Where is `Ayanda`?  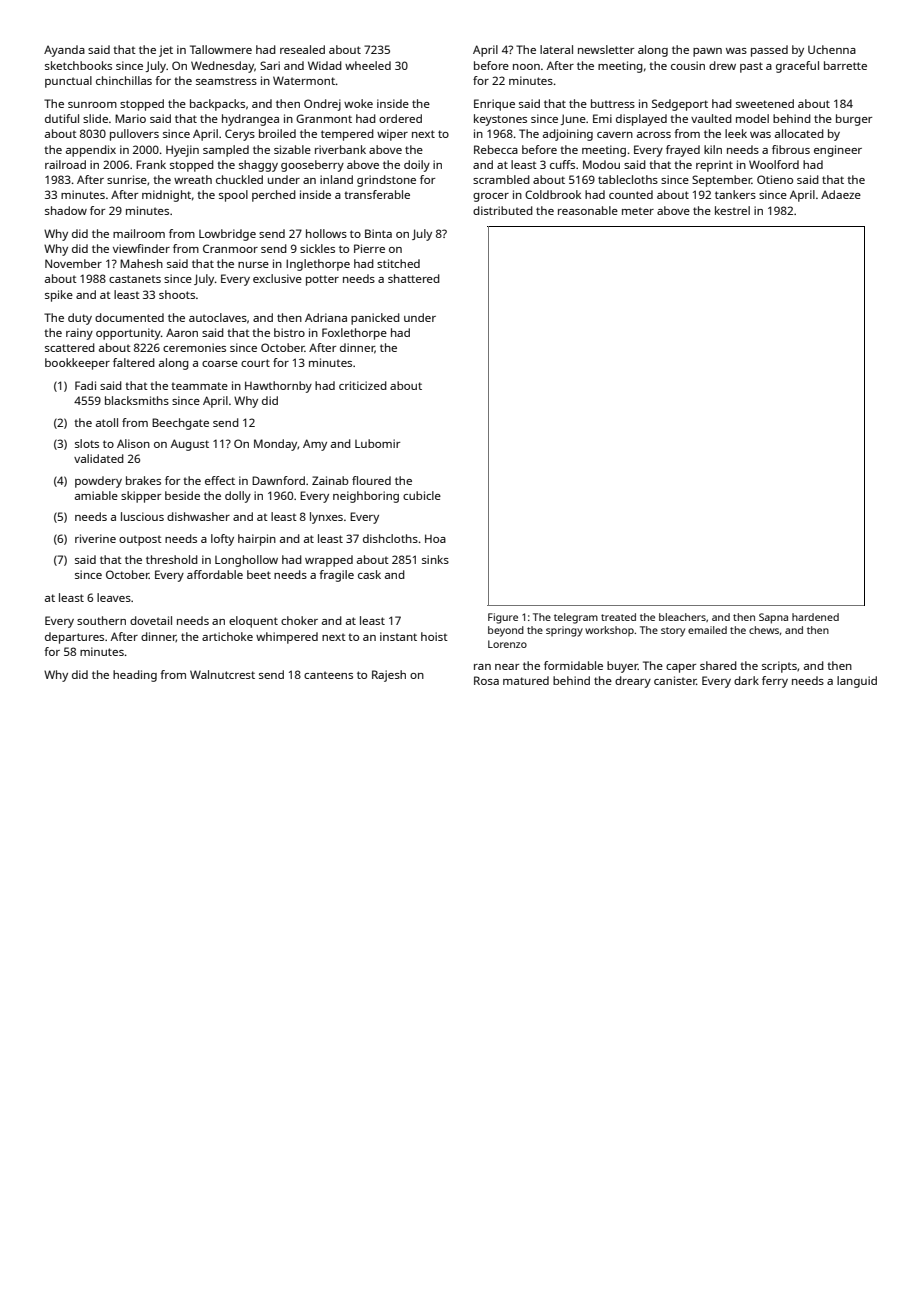 Ayanda is located at coordinates (64, 51).
